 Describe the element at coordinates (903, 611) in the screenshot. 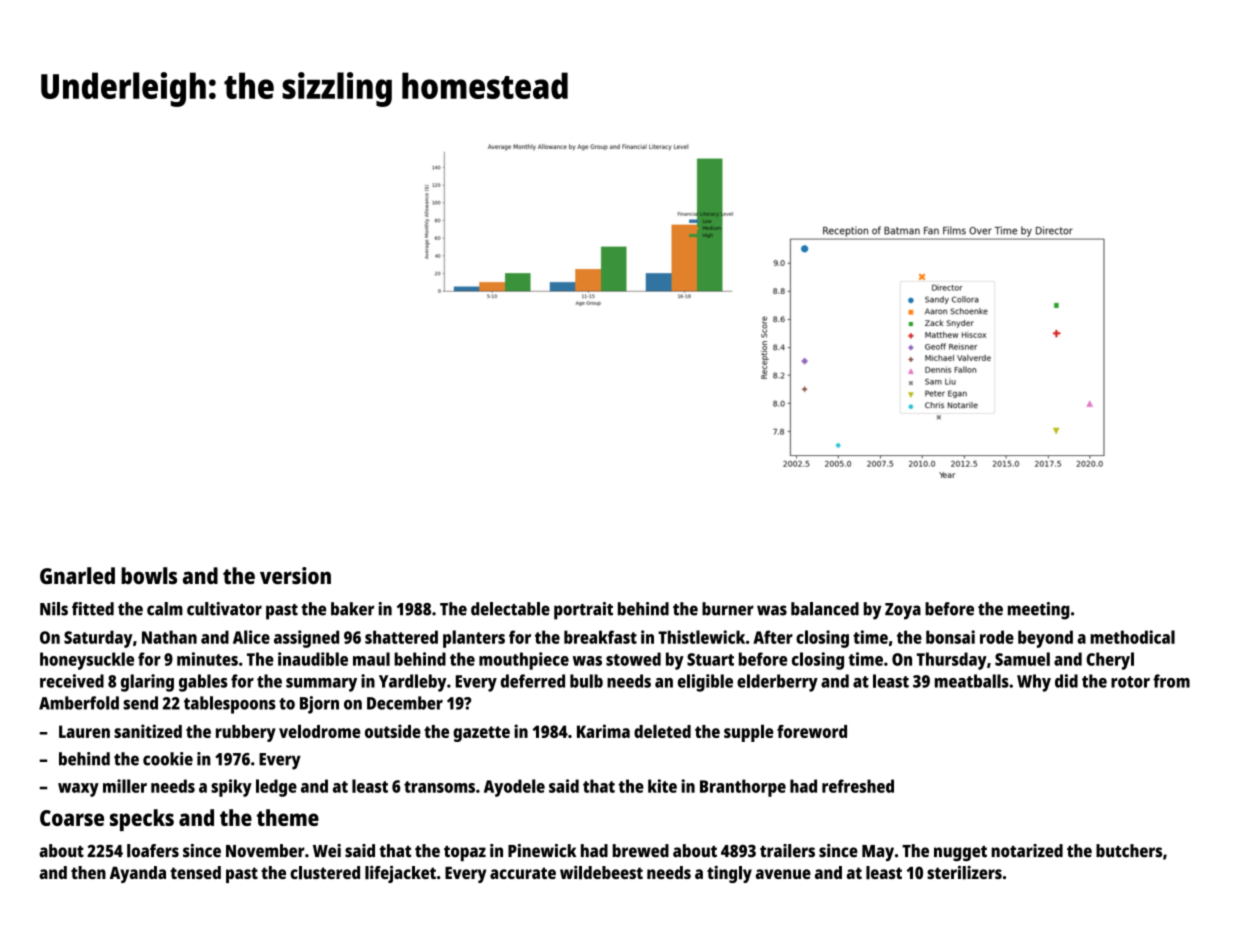

I see `Zoya` at that location.
